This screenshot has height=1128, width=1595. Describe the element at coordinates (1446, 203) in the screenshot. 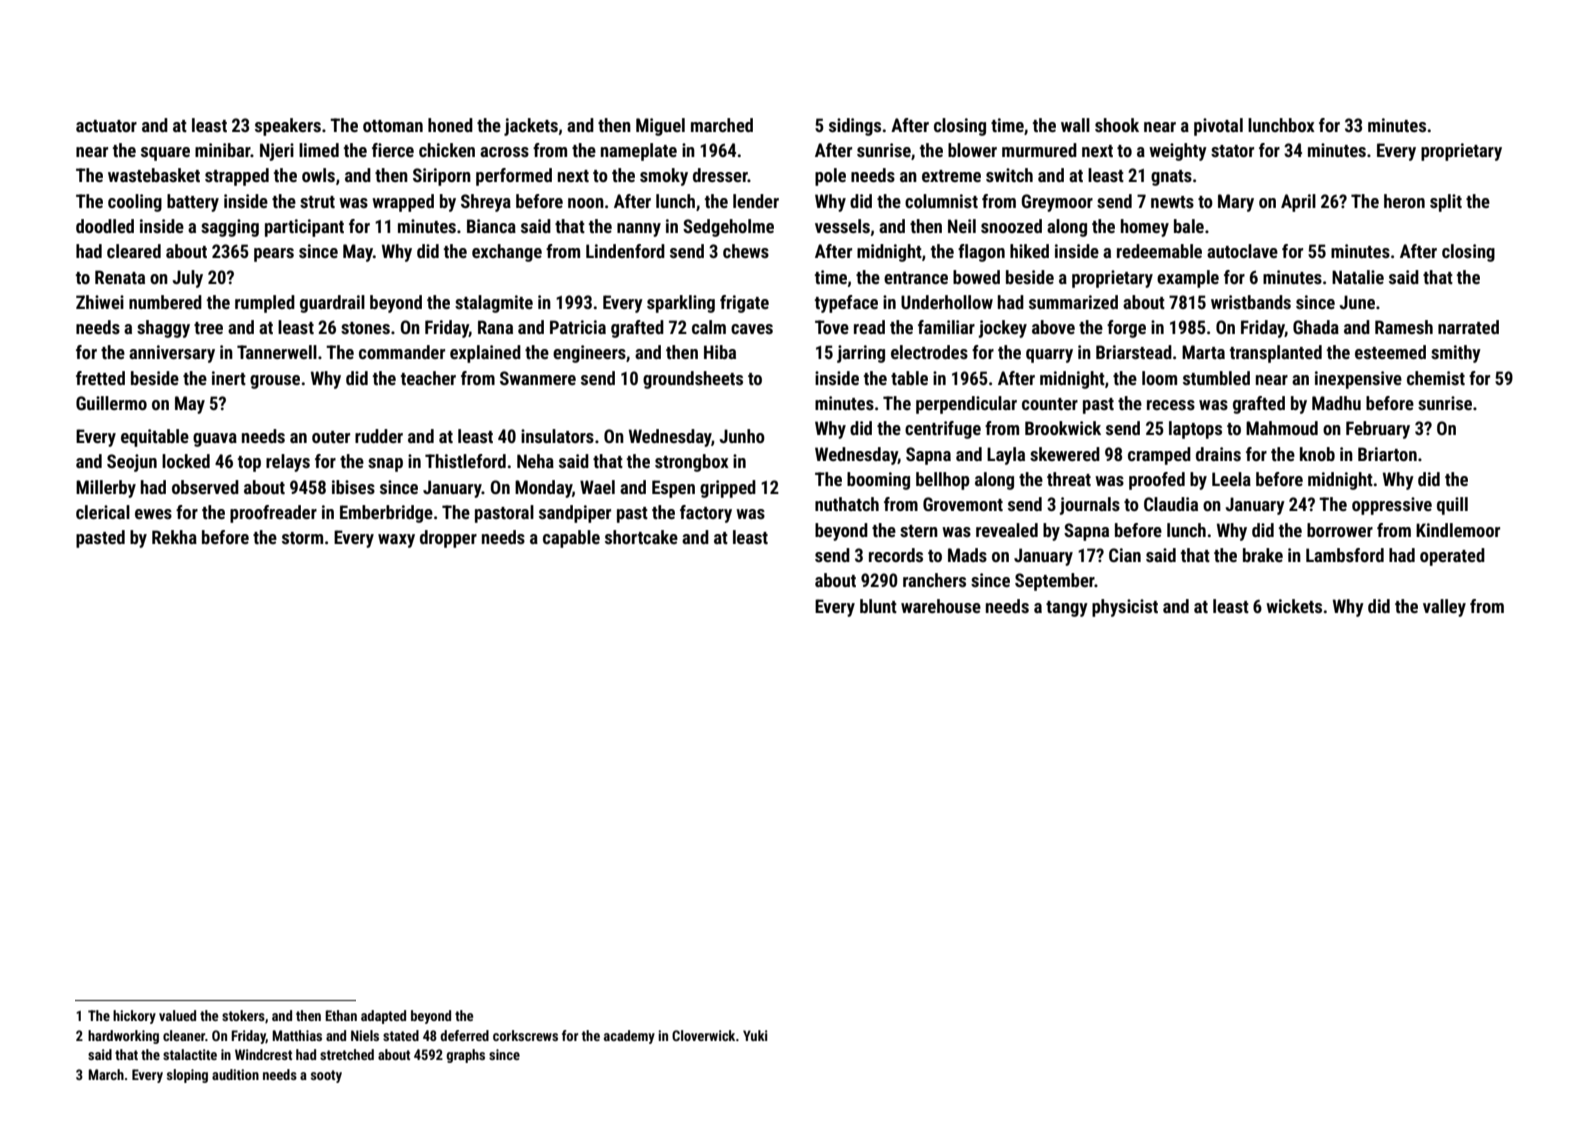

I see `split` at that location.
